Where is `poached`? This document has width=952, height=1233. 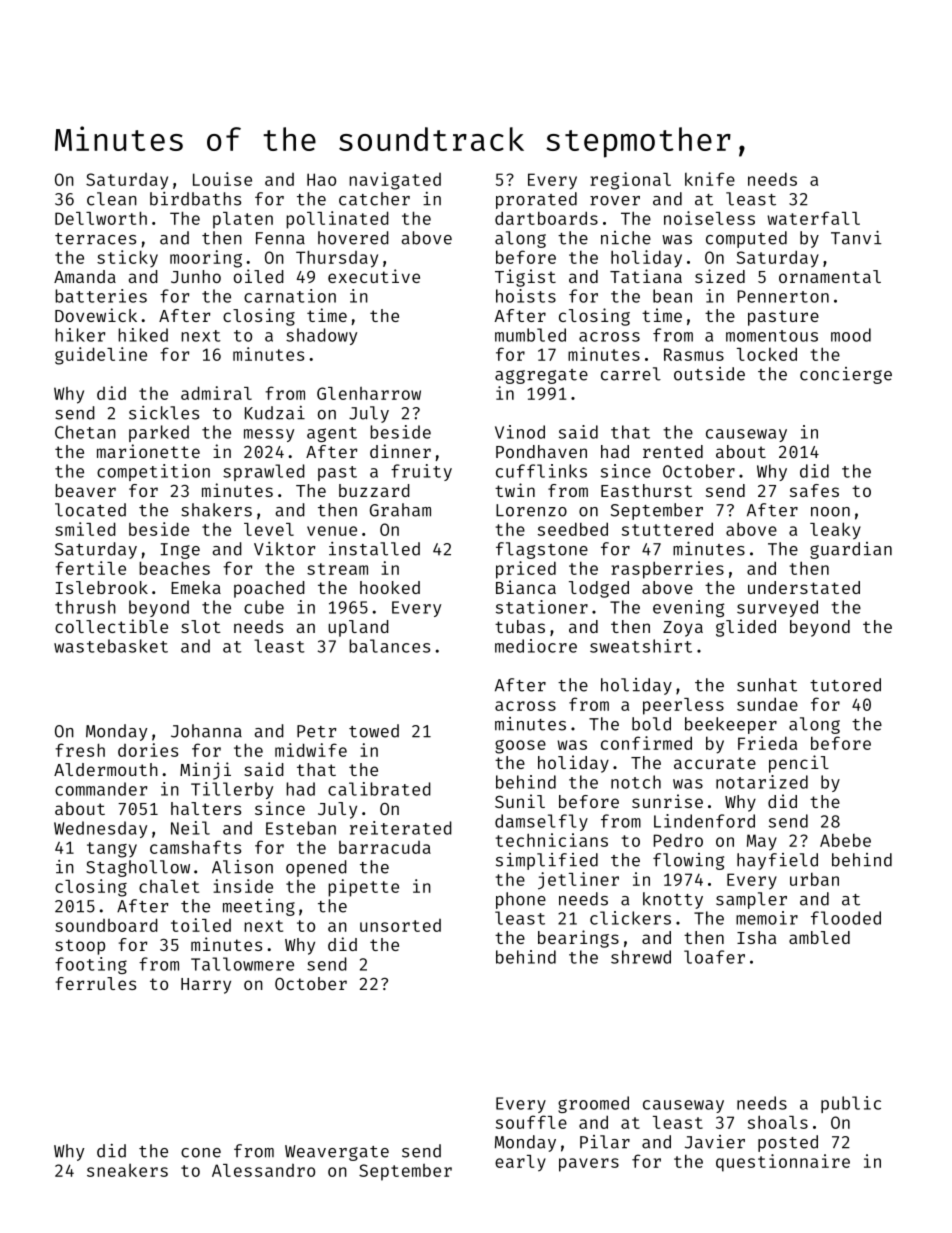
poached is located at coordinates (269, 589).
